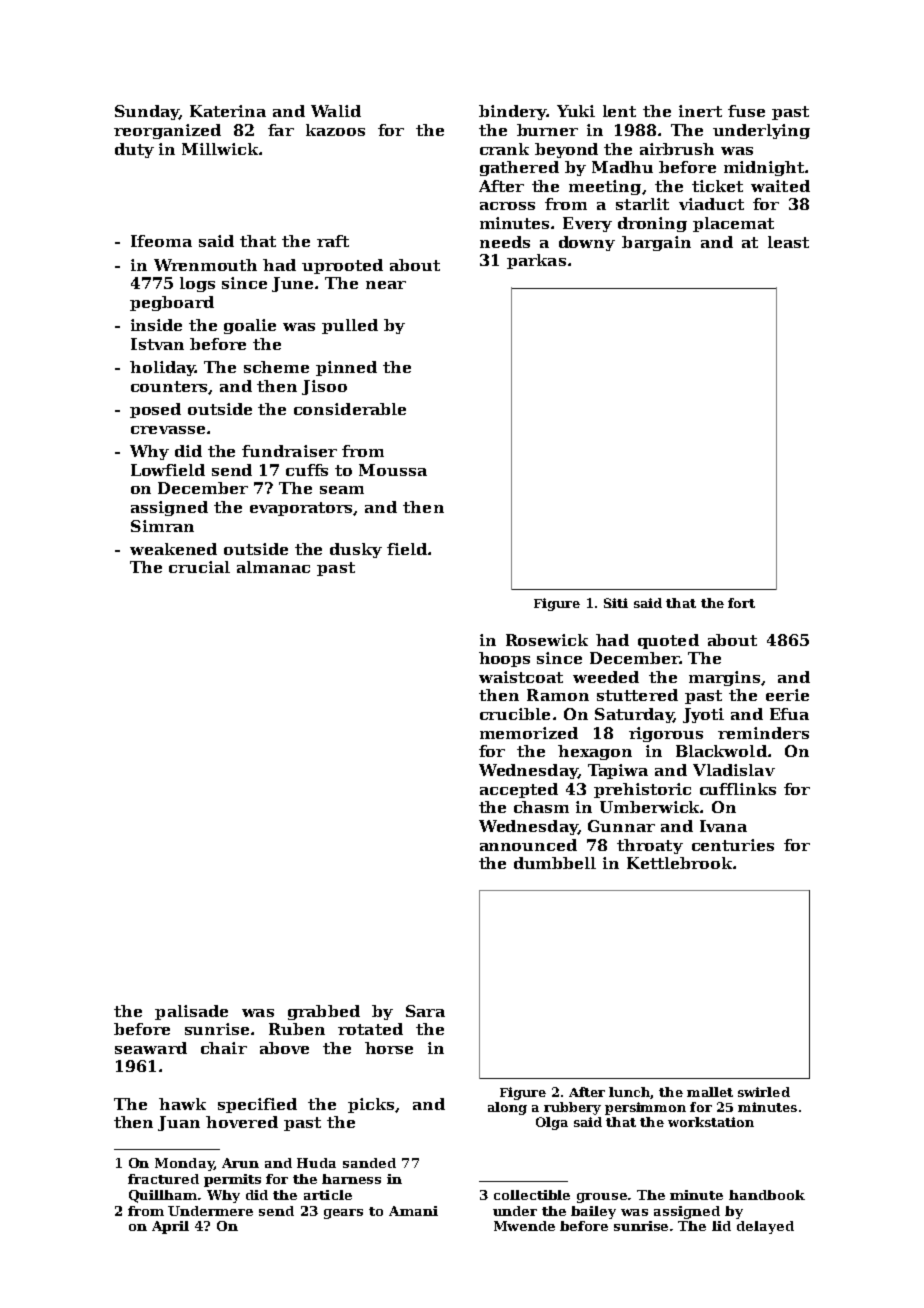 Image resolution: width=924 pixels, height=1308 pixels. Describe the element at coordinates (515, 714) in the screenshot. I see `crucible` at that location.
